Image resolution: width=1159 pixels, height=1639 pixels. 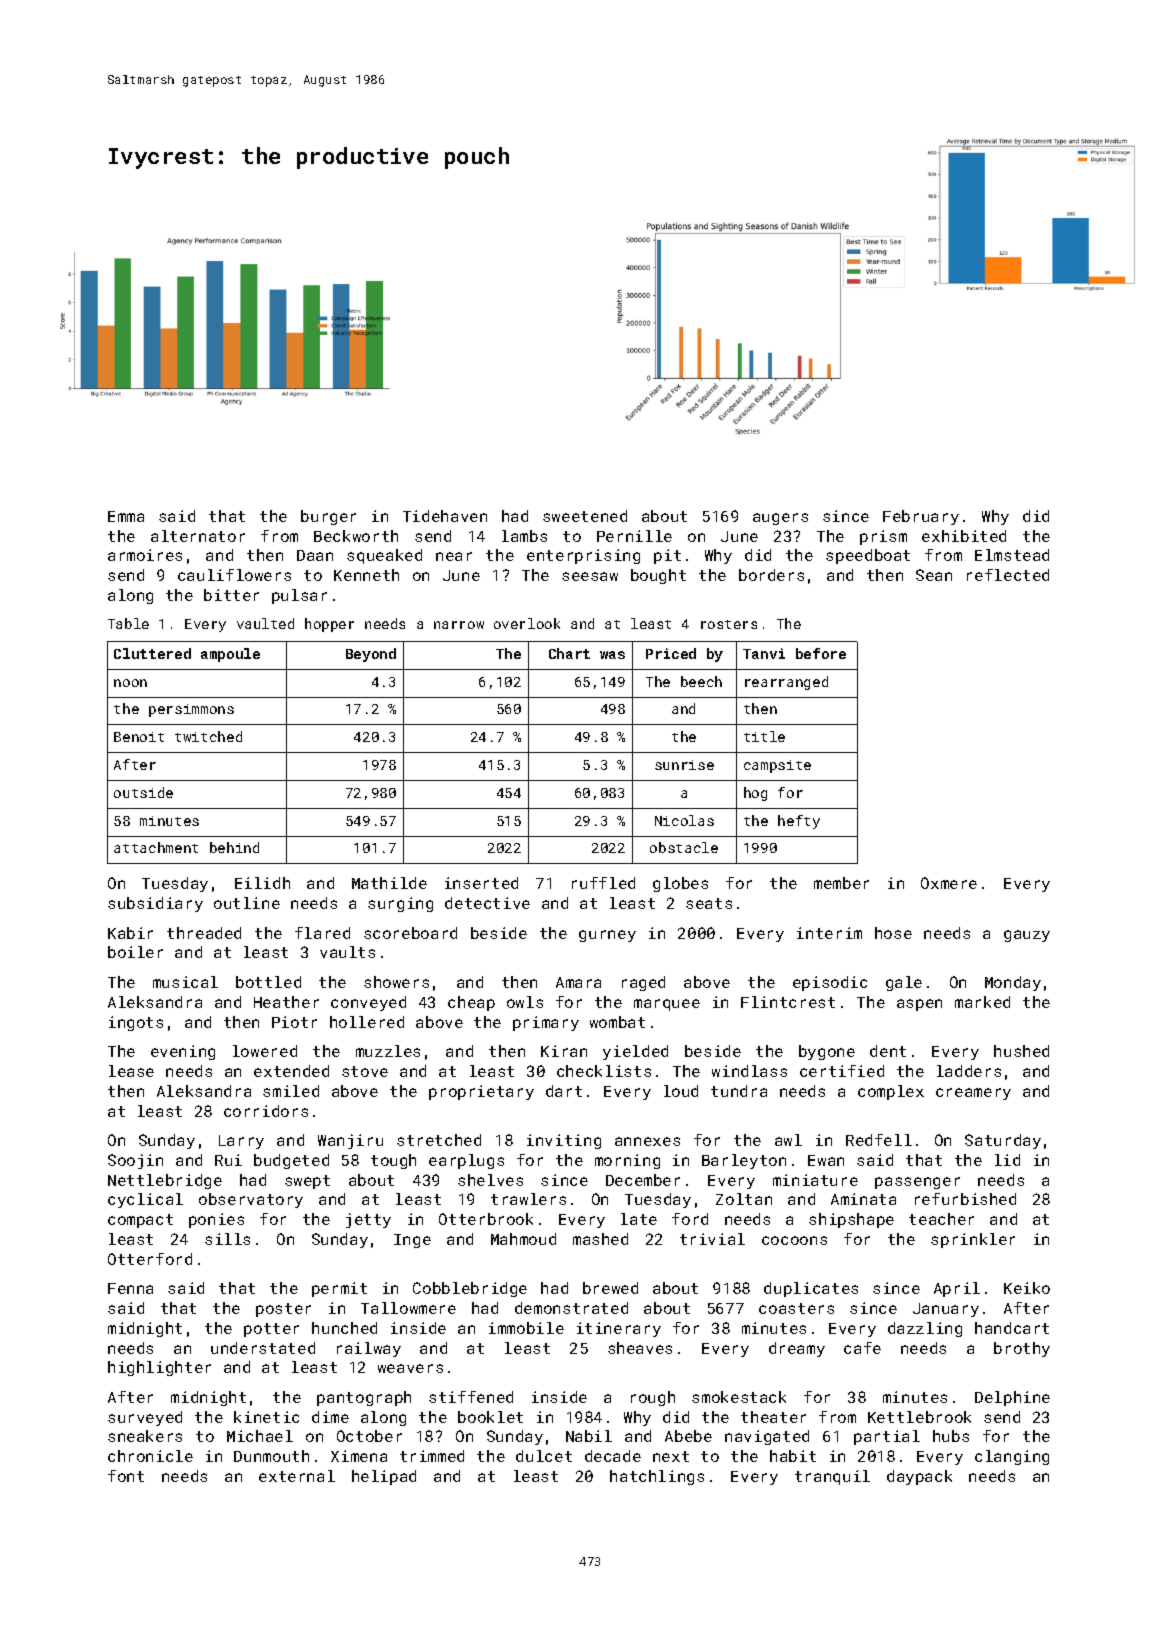 What do you see at coordinates (328, 517) in the page?
I see `burger` at bounding box center [328, 517].
